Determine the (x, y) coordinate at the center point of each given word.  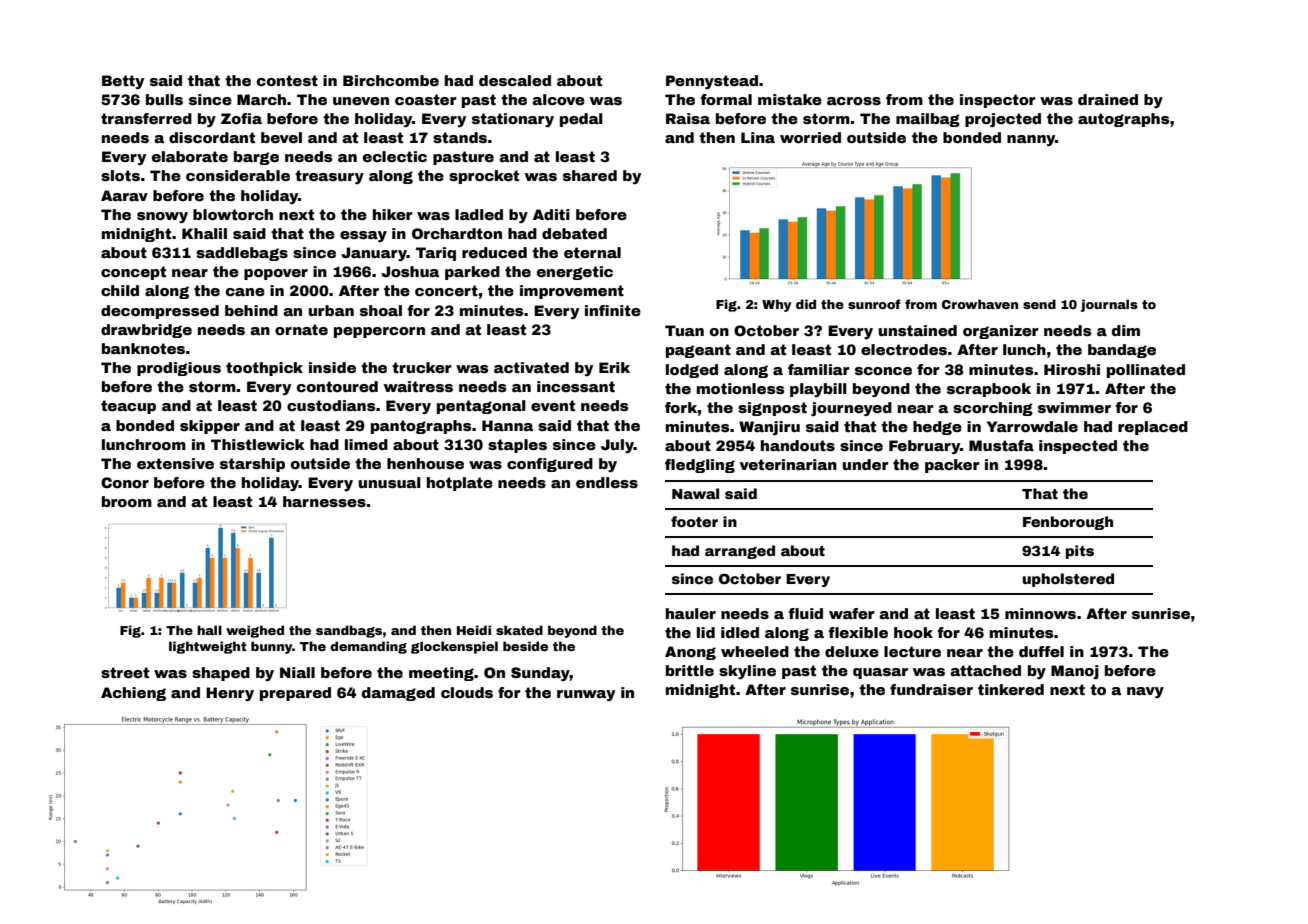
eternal (592, 252)
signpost (772, 409)
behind (251, 310)
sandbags (349, 631)
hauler (691, 613)
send (1039, 304)
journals (1109, 305)
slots (120, 175)
